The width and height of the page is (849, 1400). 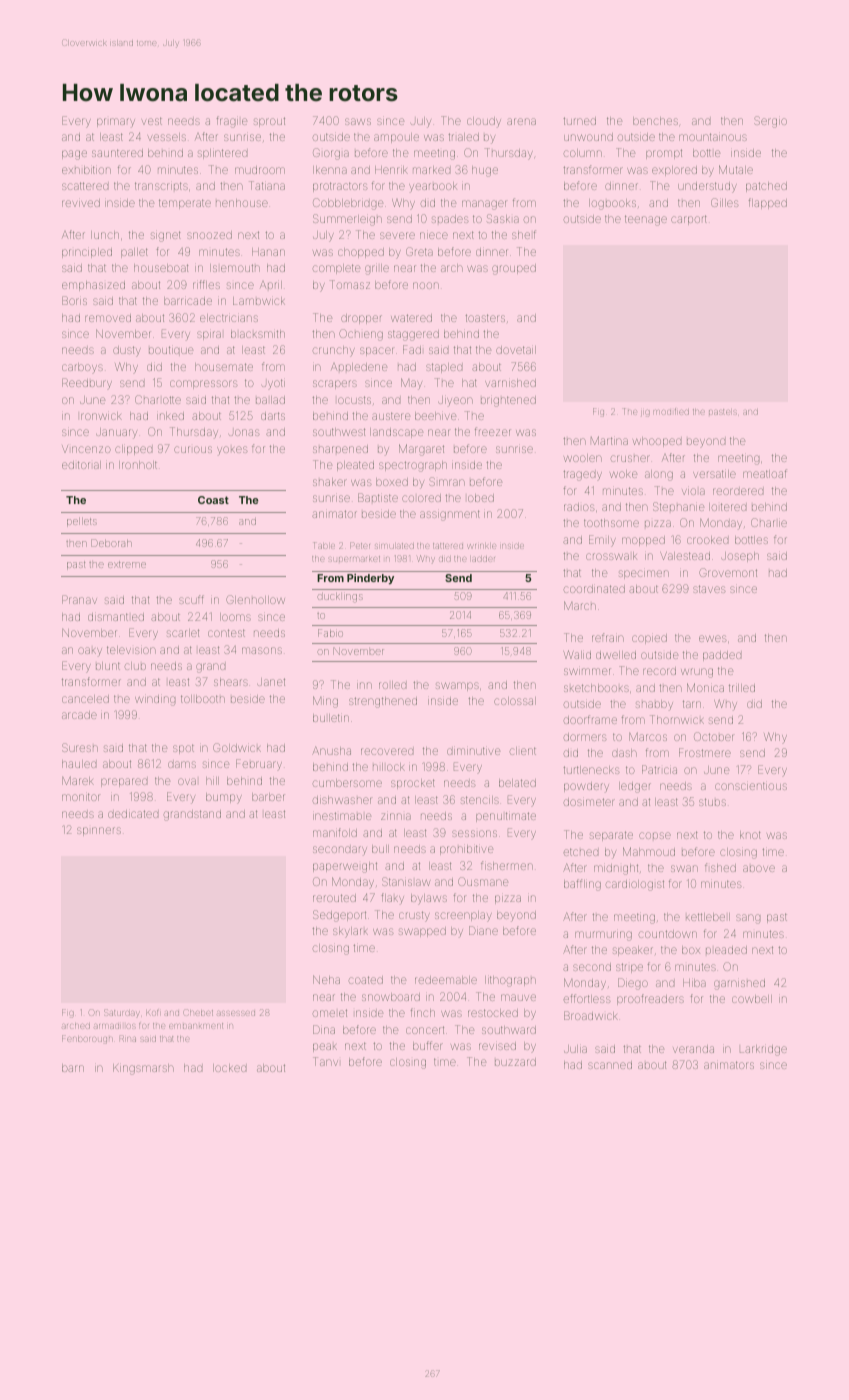 What do you see at coordinates (770, 122) in the page?
I see `Sergio` at bounding box center [770, 122].
